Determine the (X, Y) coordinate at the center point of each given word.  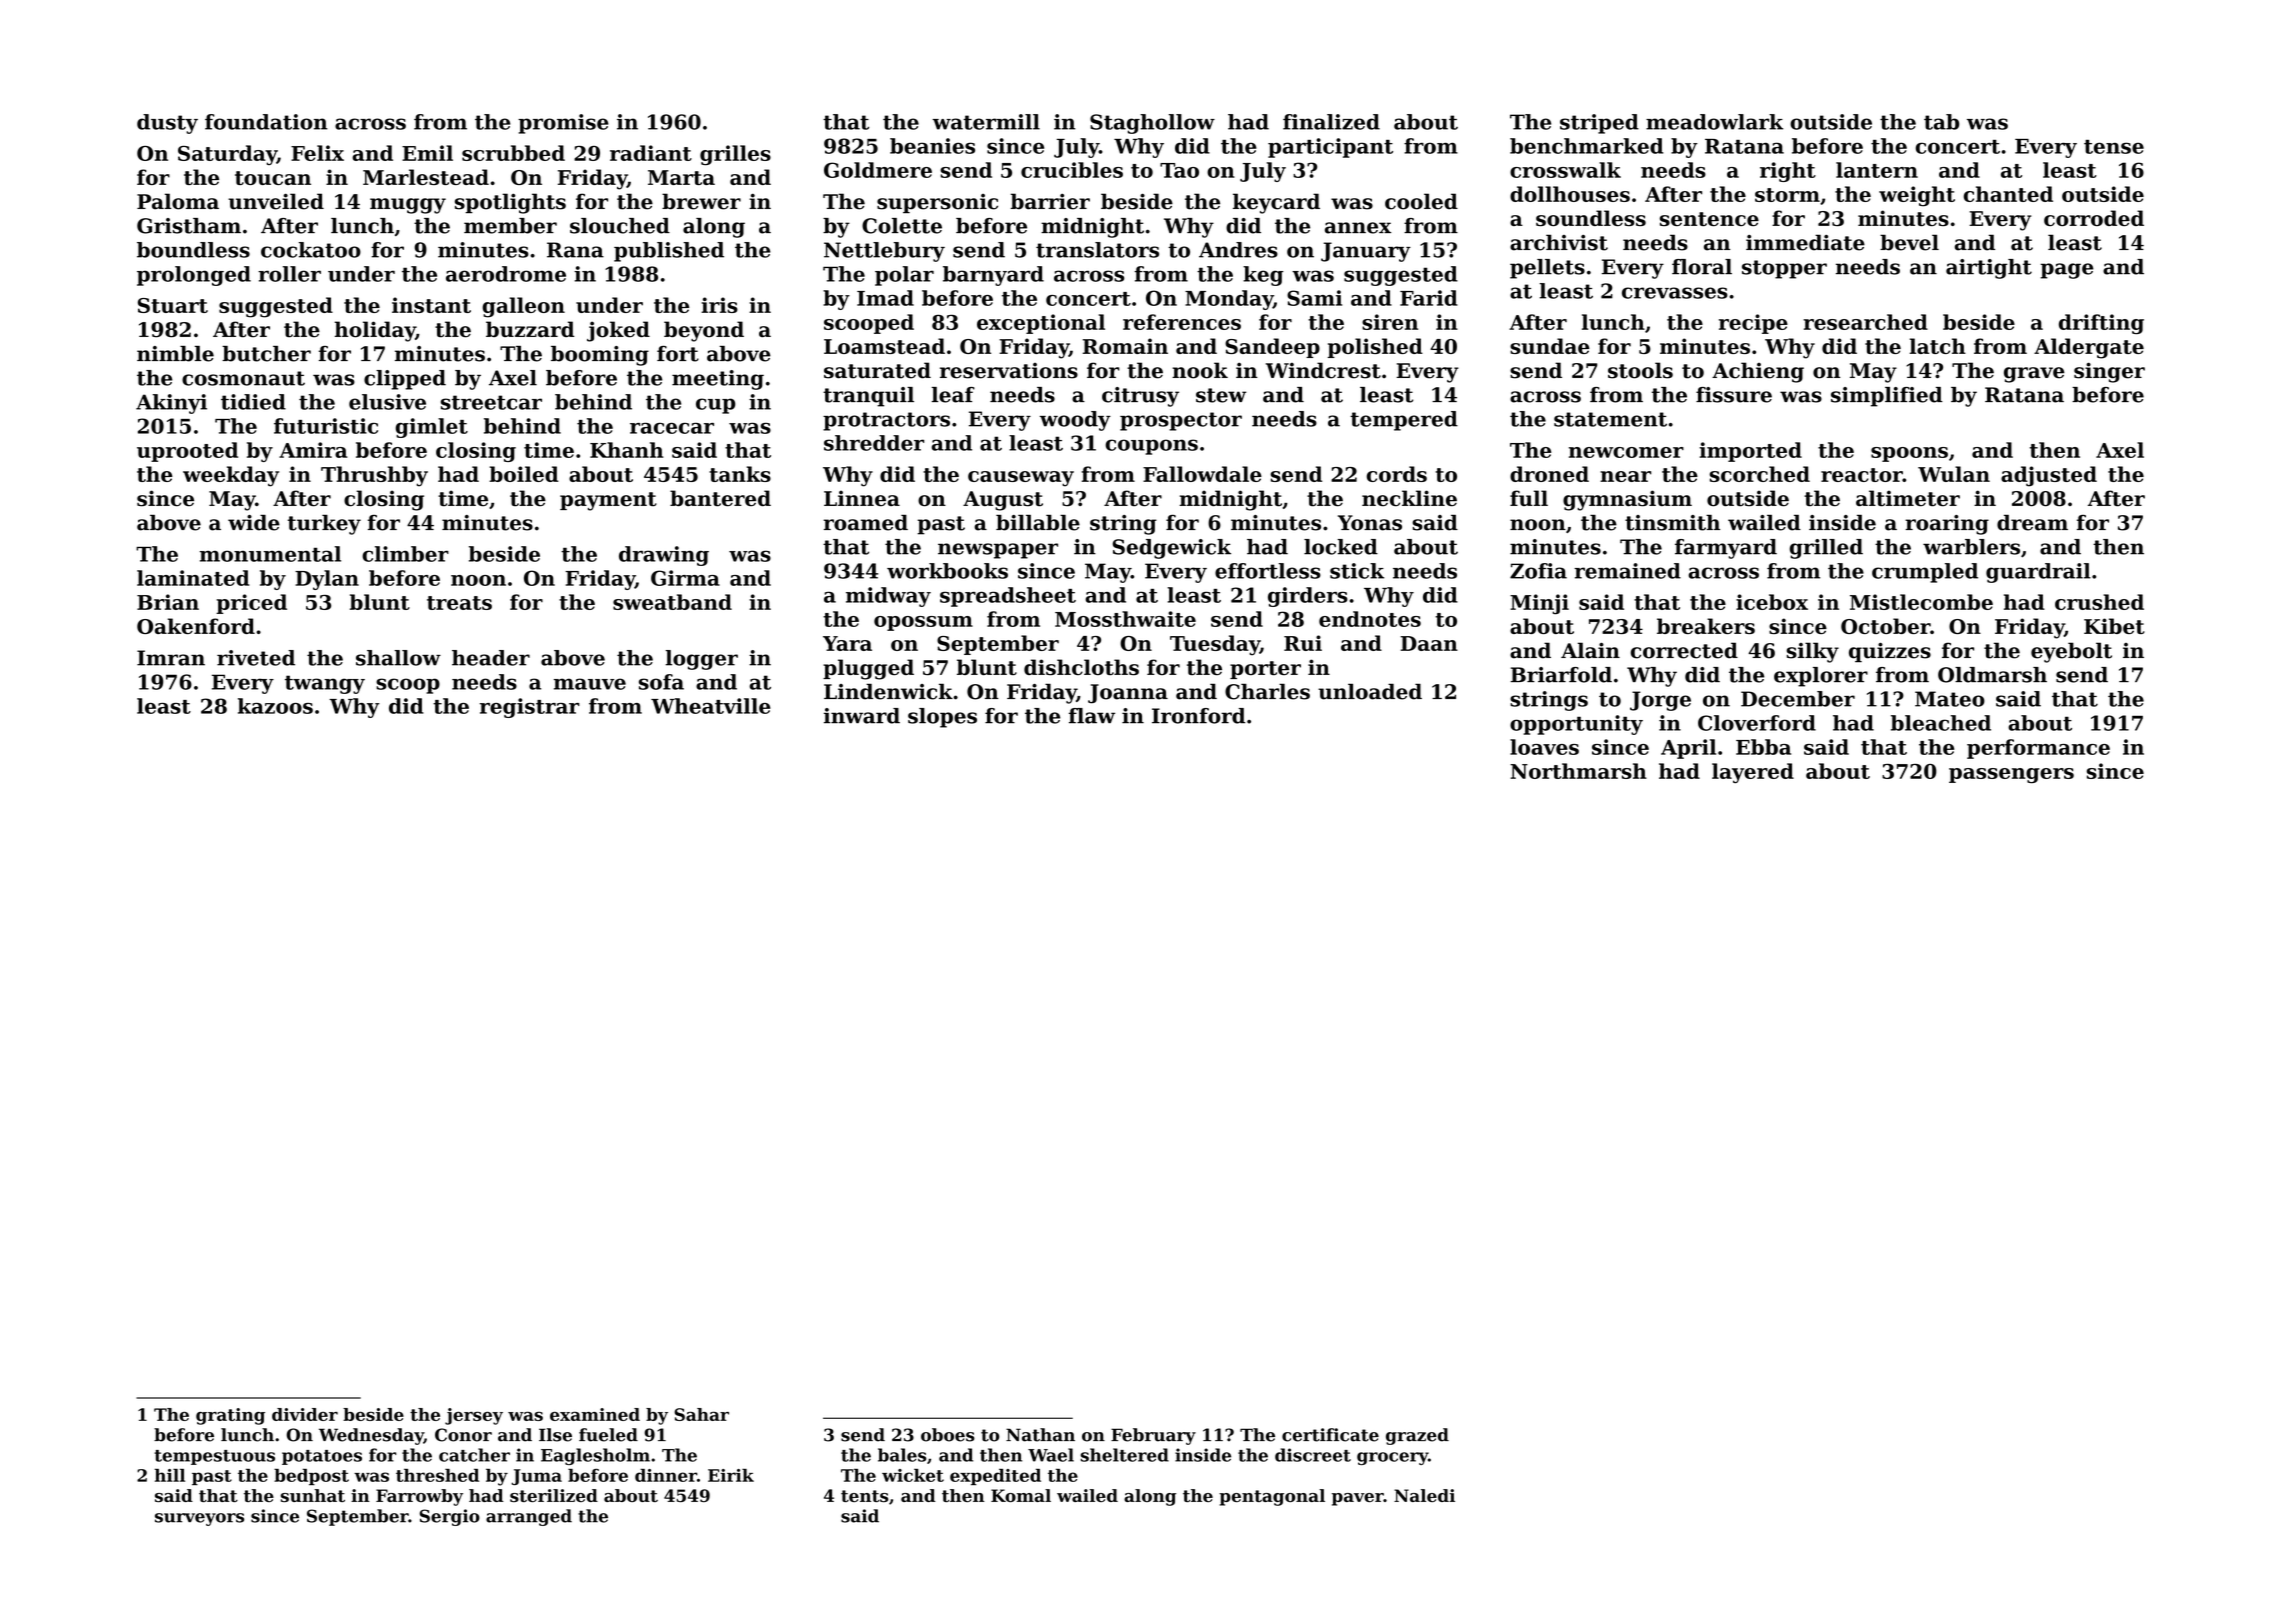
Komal (1021, 1495)
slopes (942, 718)
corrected (1684, 650)
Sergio (450, 1517)
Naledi (1424, 1495)
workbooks (947, 571)
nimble (175, 354)
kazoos (275, 706)
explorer (1821, 677)
